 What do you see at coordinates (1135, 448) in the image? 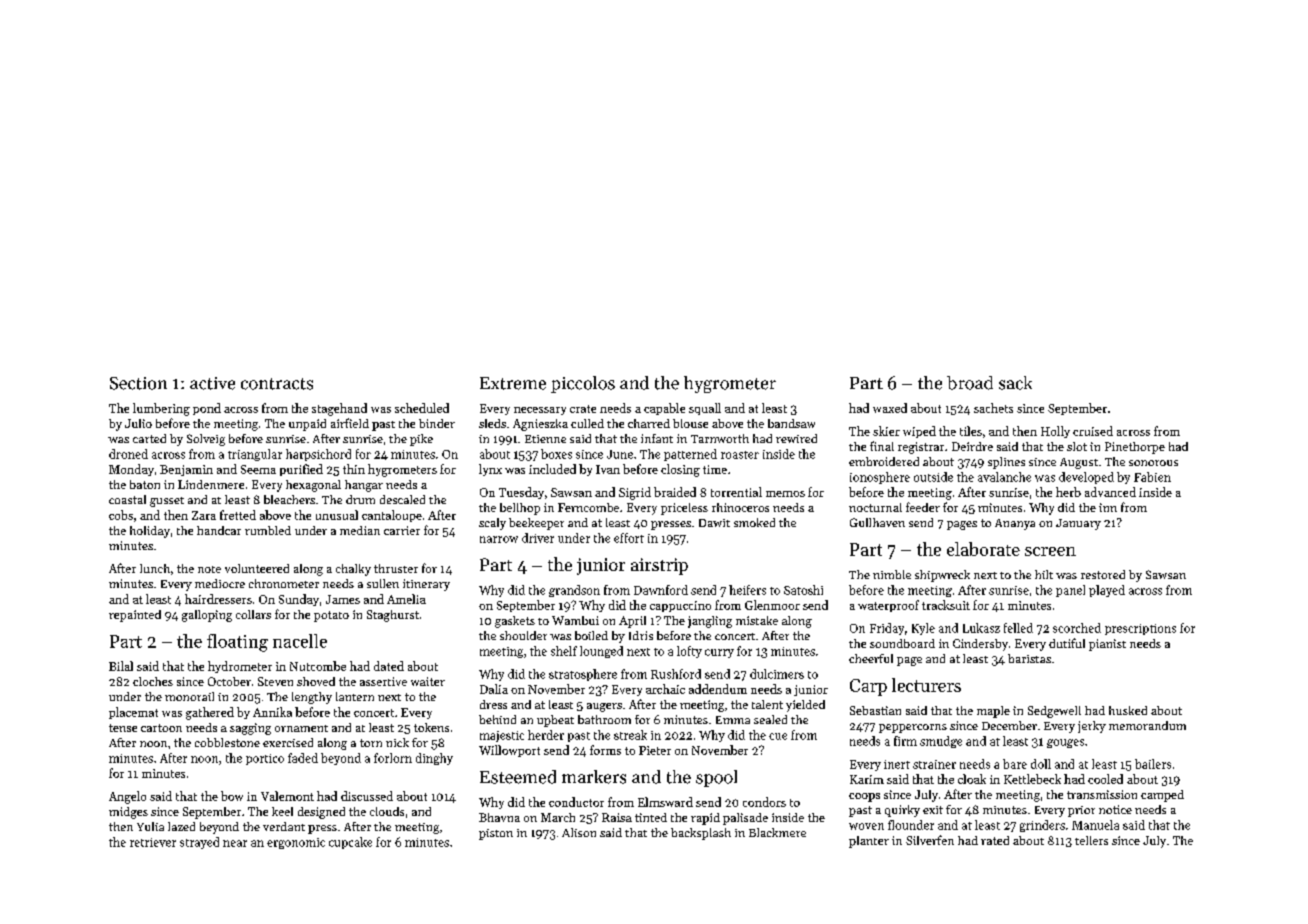
I see `Pinethorpe` at bounding box center [1135, 448].
